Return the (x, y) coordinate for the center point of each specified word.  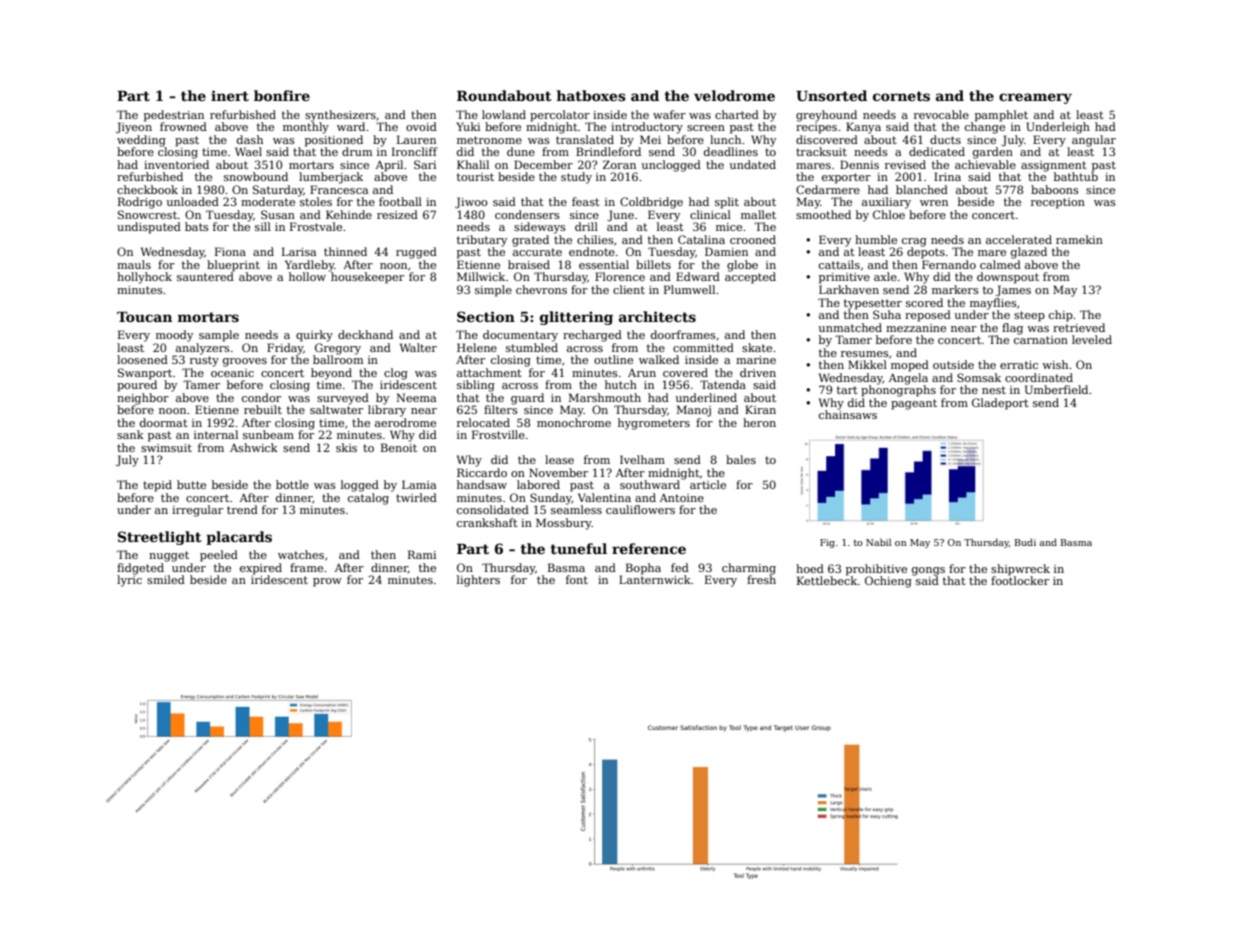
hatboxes (591, 95)
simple (493, 291)
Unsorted (831, 95)
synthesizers (340, 116)
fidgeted (140, 569)
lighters (478, 581)
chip (1061, 316)
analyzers (203, 349)
